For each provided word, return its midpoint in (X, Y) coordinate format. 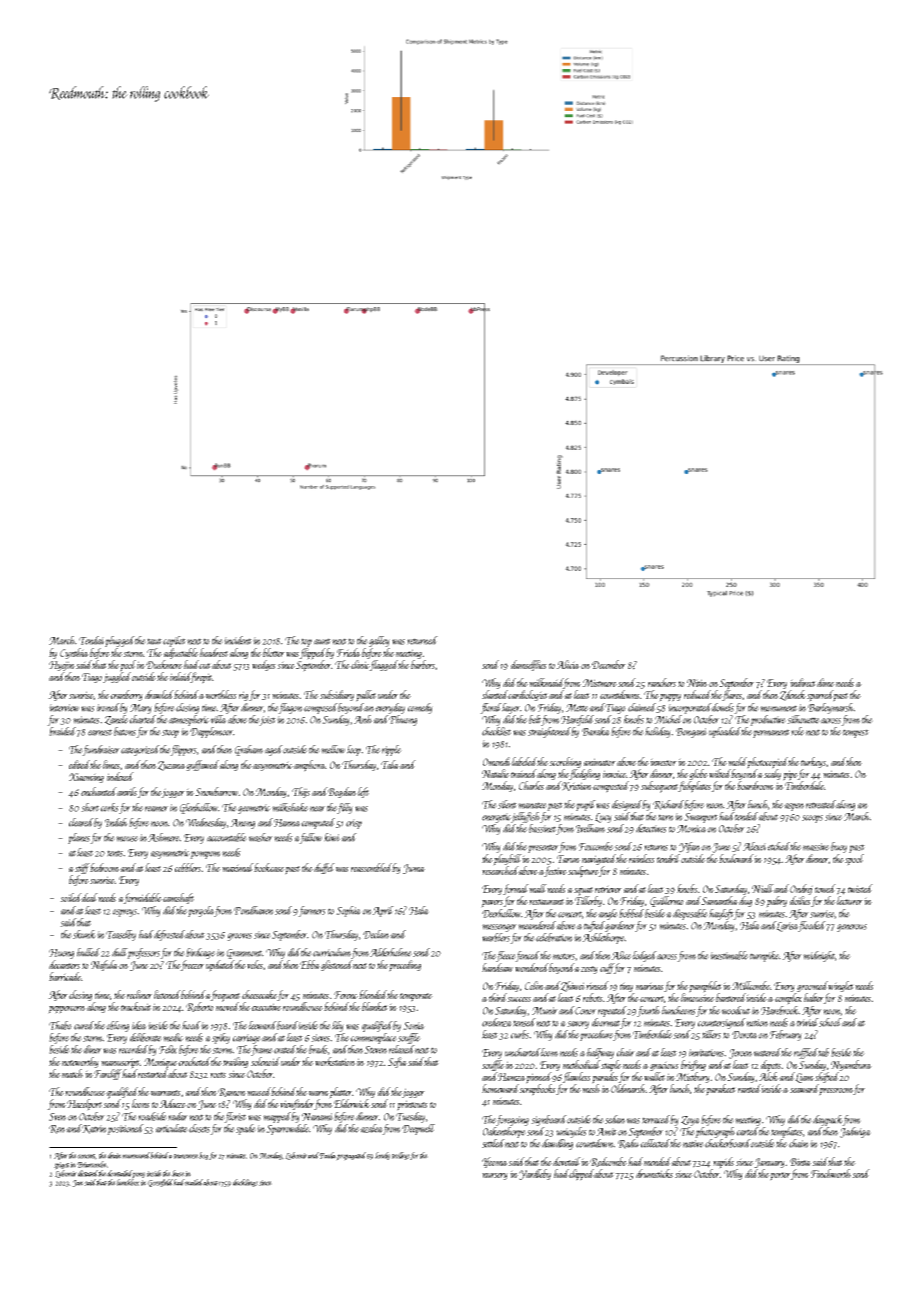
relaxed (402, 1049)
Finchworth (831, 1173)
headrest (214, 652)
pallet (366, 696)
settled (493, 1143)
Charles (531, 785)
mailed (194, 1182)
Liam (804, 1078)
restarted (153, 1073)
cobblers (188, 867)
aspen (795, 807)
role (798, 731)
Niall (763, 888)
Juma (414, 869)
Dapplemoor (211, 732)
